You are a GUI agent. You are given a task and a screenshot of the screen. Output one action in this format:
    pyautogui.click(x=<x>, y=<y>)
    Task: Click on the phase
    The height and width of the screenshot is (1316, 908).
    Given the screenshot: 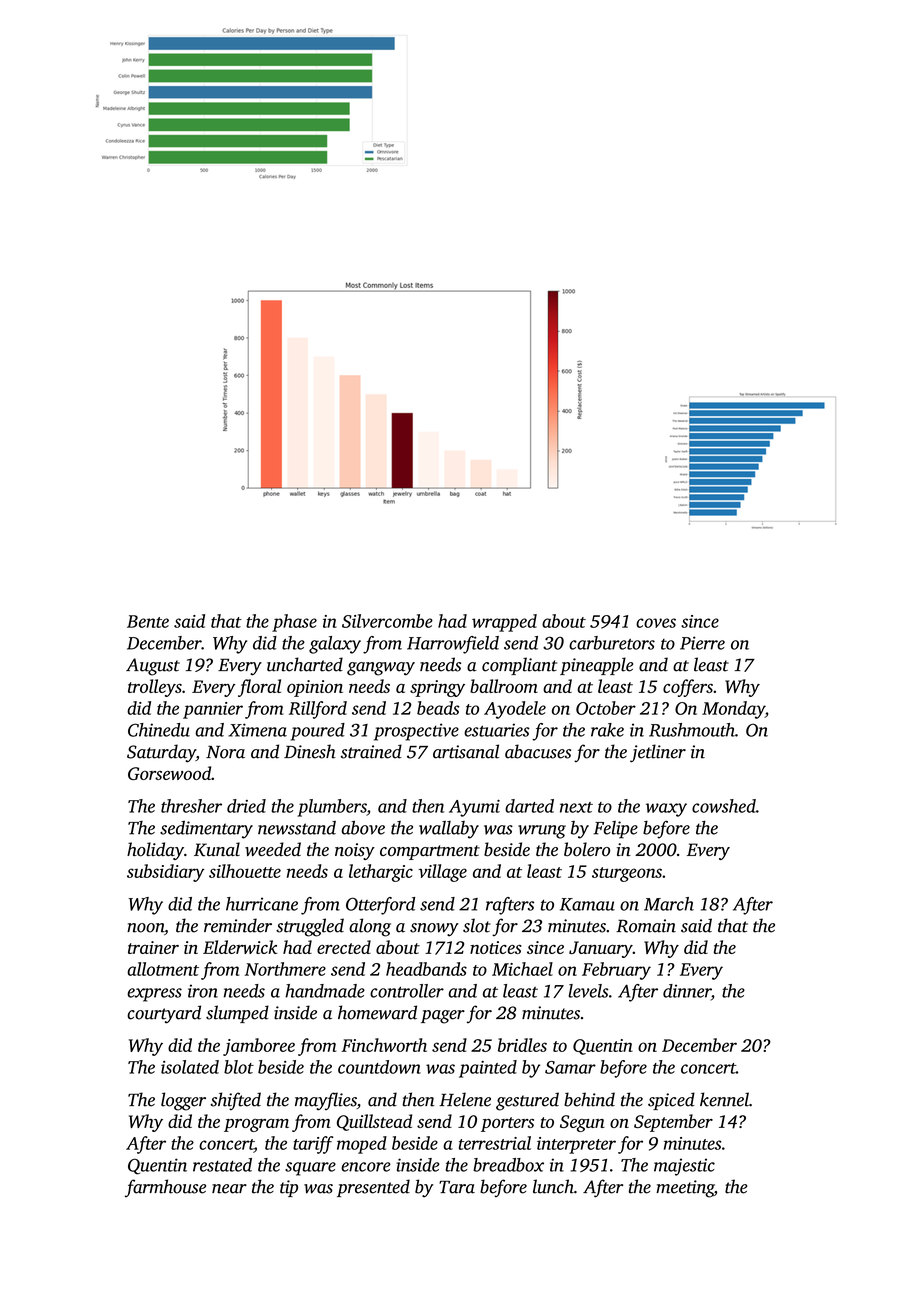 What is the action you would take?
    pyautogui.click(x=294, y=623)
